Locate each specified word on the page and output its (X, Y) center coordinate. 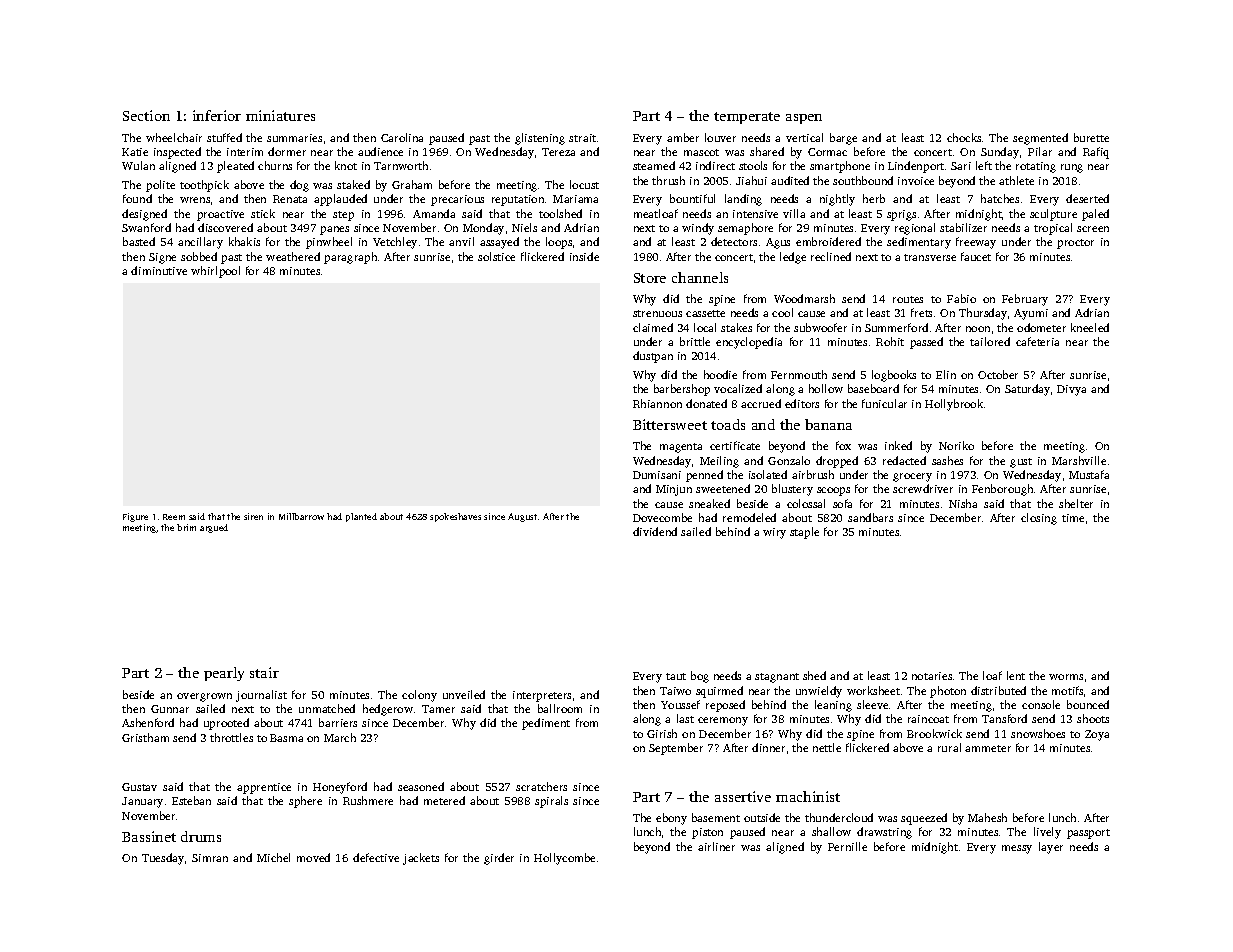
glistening (540, 139)
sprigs (901, 215)
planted (361, 517)
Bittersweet (670, 424)
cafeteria (1037, 341)
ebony (671, 819)
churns (275, 165)
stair (264, 672)
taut (676, 676)
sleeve (872, 704)
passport (1088, 834)
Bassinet (149, 836)
